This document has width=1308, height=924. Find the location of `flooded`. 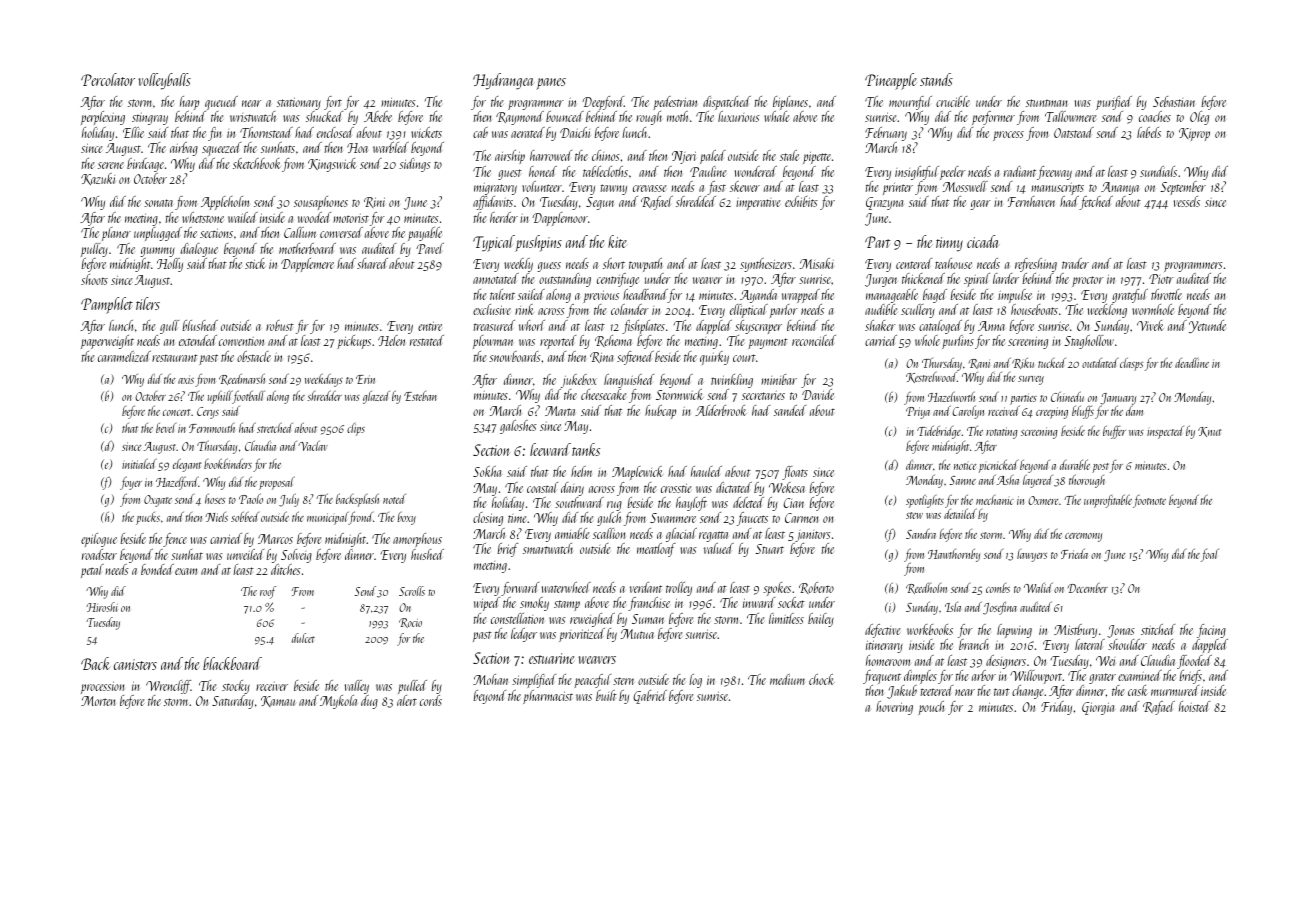

flooded is located at coordinates (1194, 662).
